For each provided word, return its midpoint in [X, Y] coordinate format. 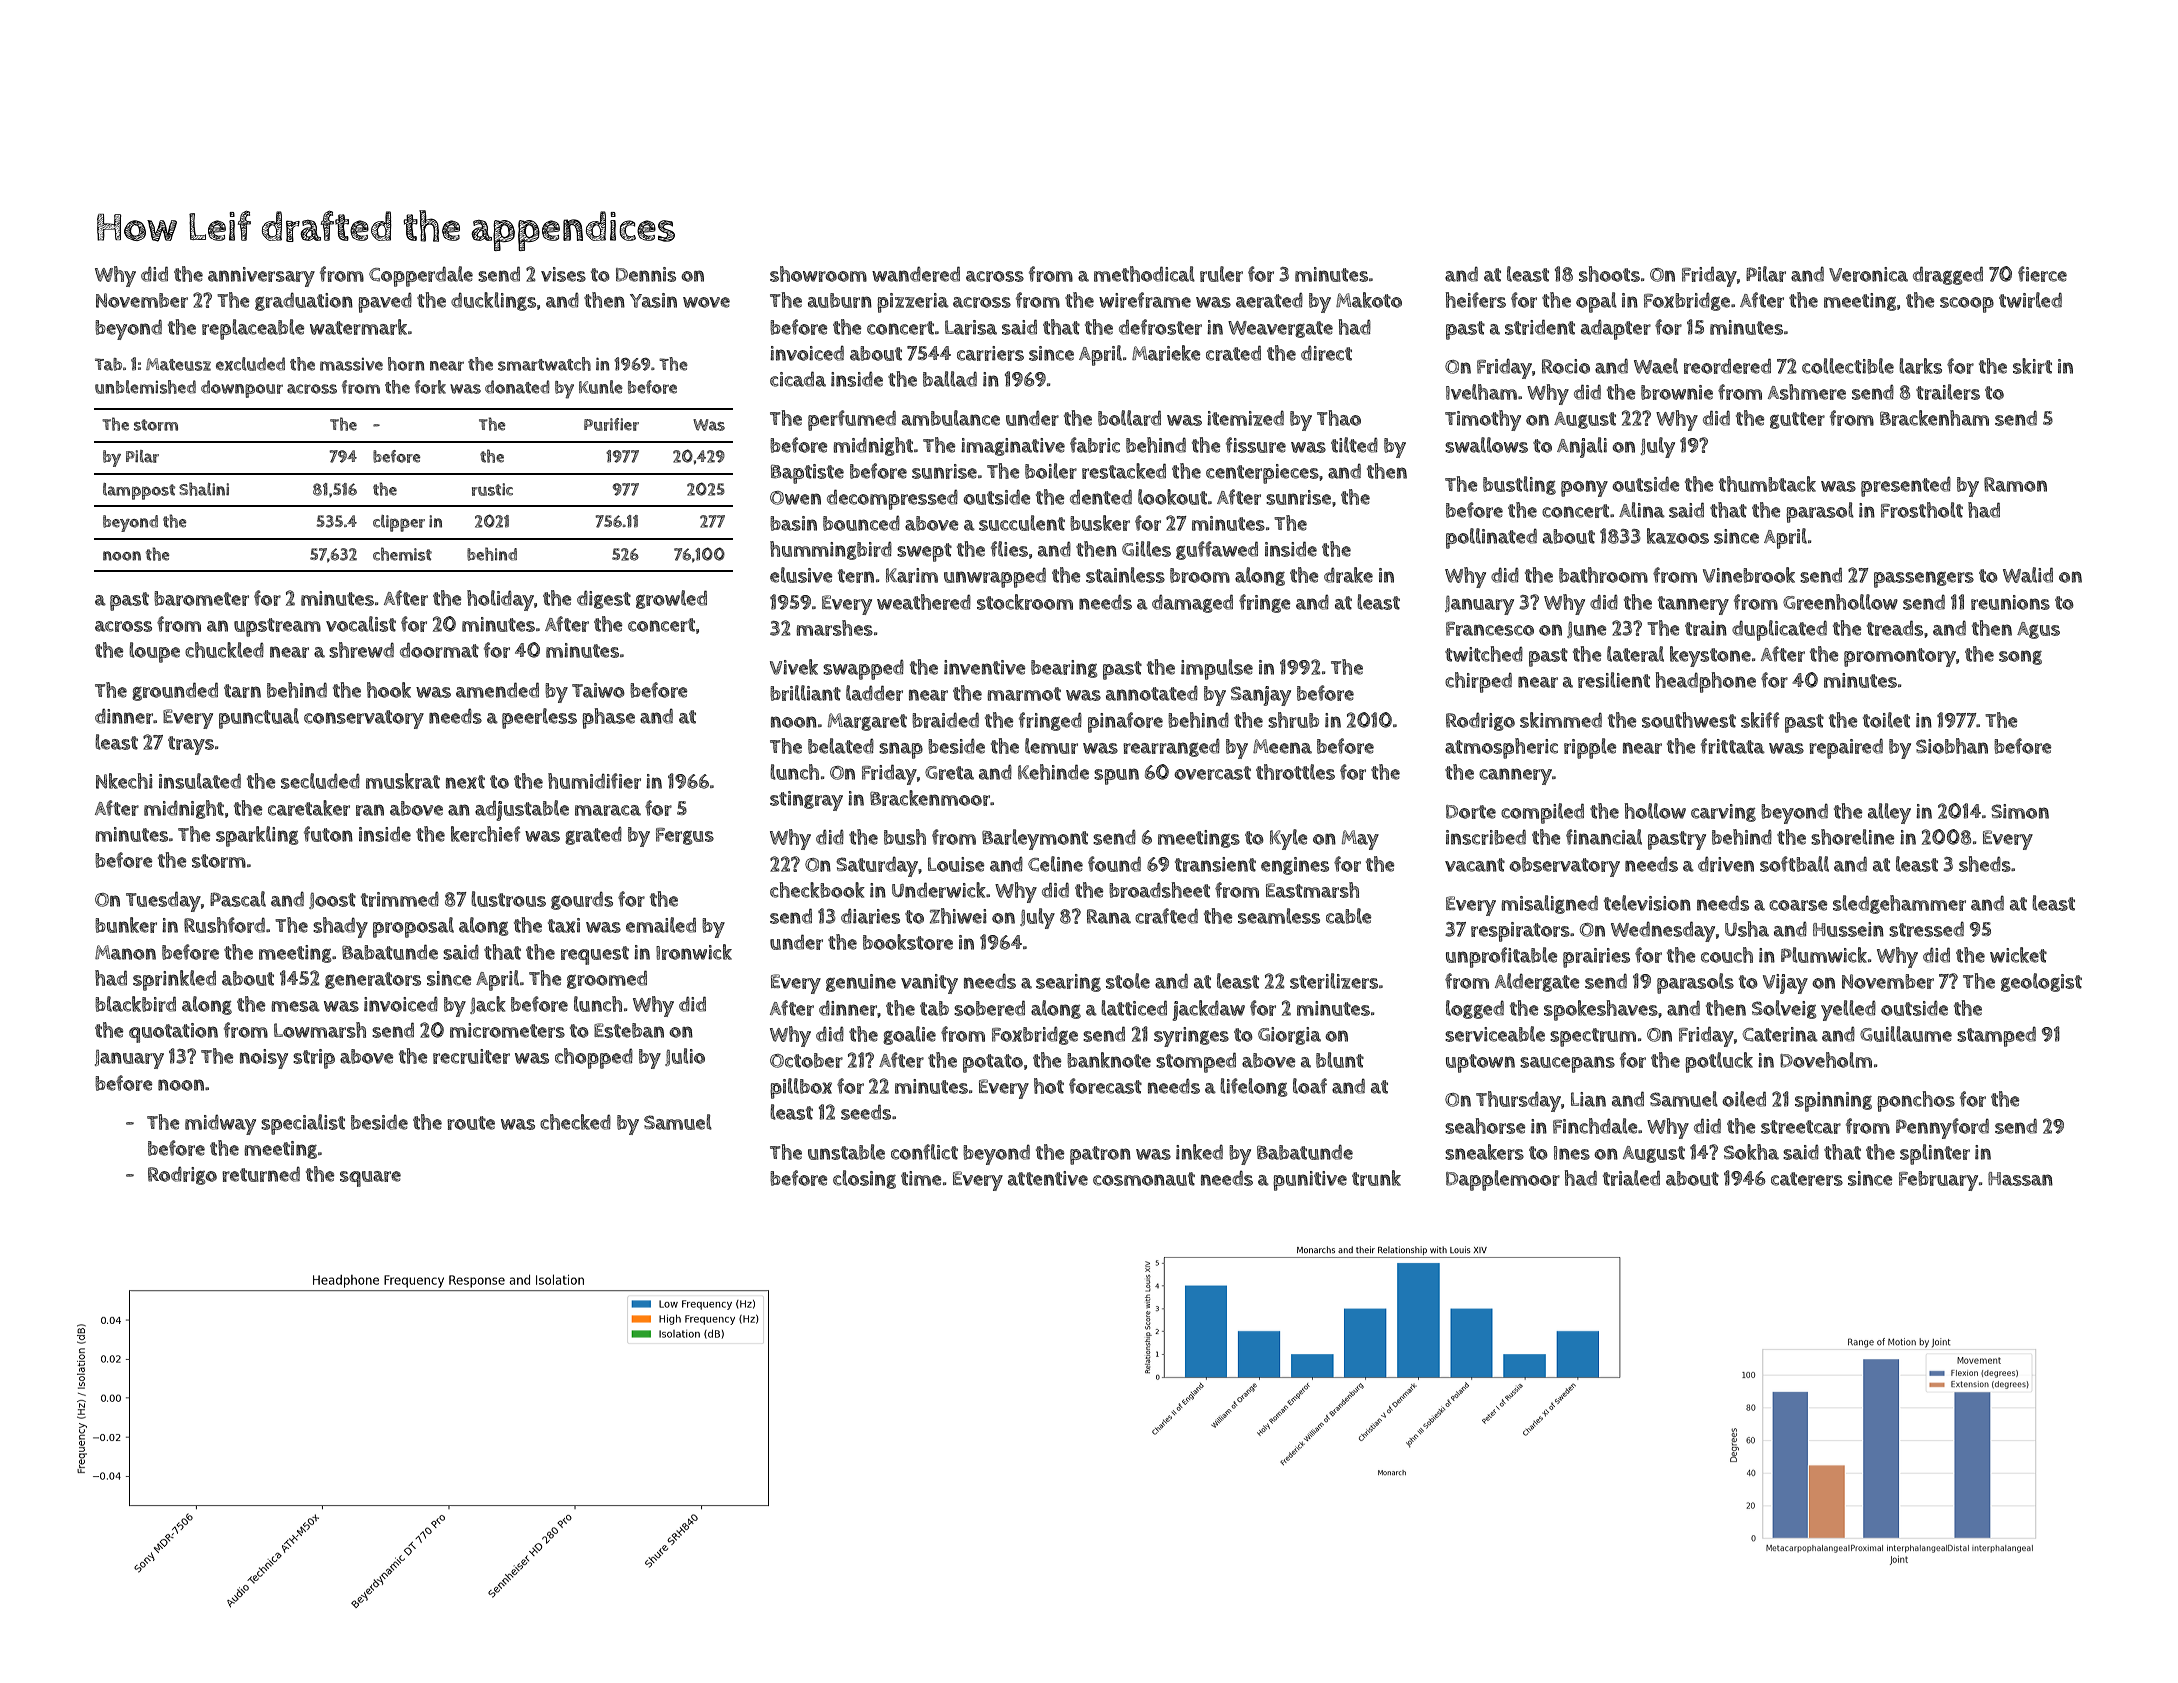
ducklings [493, 301]
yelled [1848, 1010]
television [1647, 903]
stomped [1196, 1063]
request [595, 955]
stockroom [1025, 602]
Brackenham [1934, 418]
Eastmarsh [1312, 890]
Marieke [1166, 353]
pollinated [1491, 538]
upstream [277, 627]
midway [220, 1125]
